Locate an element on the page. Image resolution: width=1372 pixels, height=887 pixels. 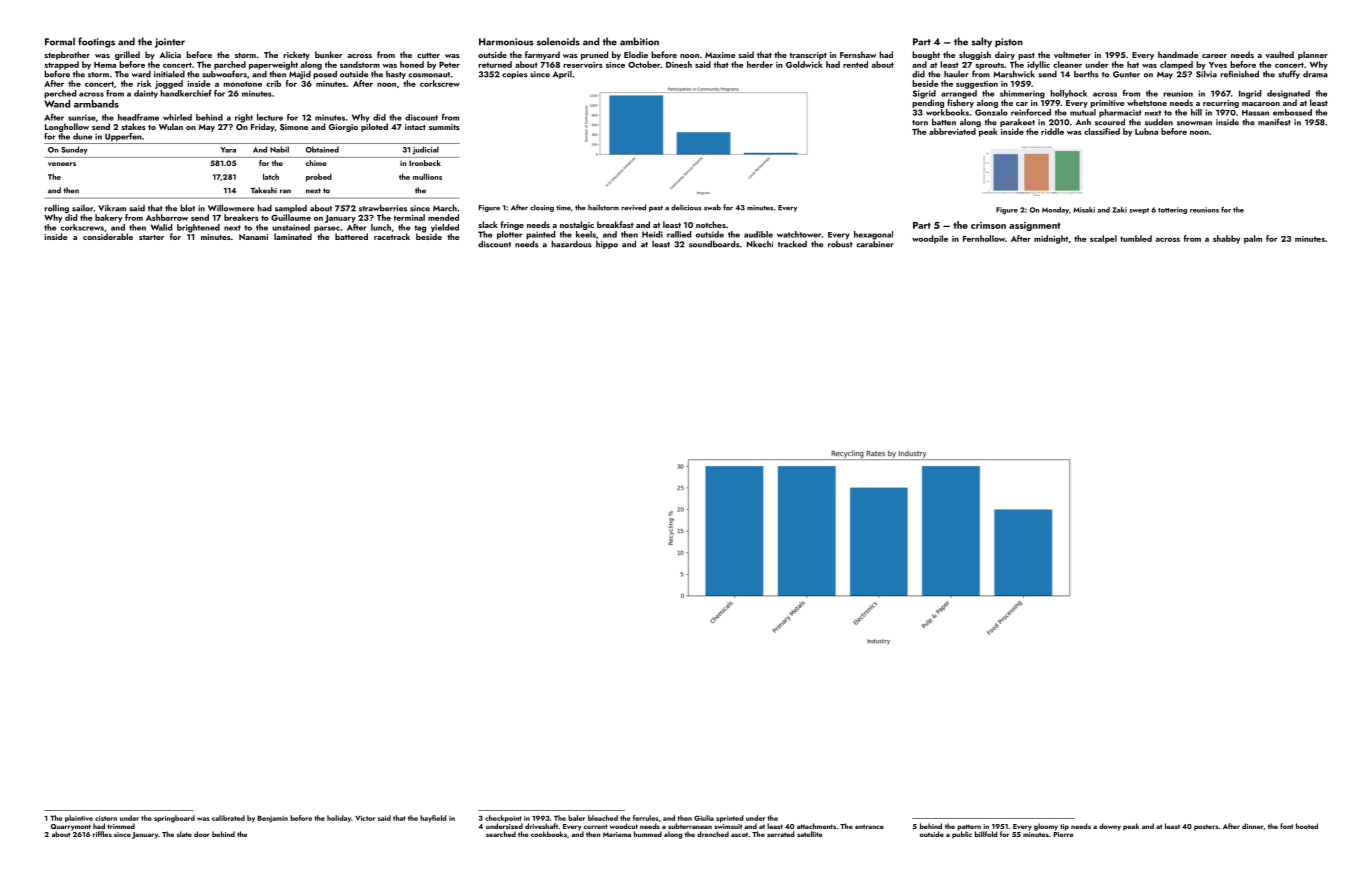
Takeshi is located at coordinates (264, 190).
